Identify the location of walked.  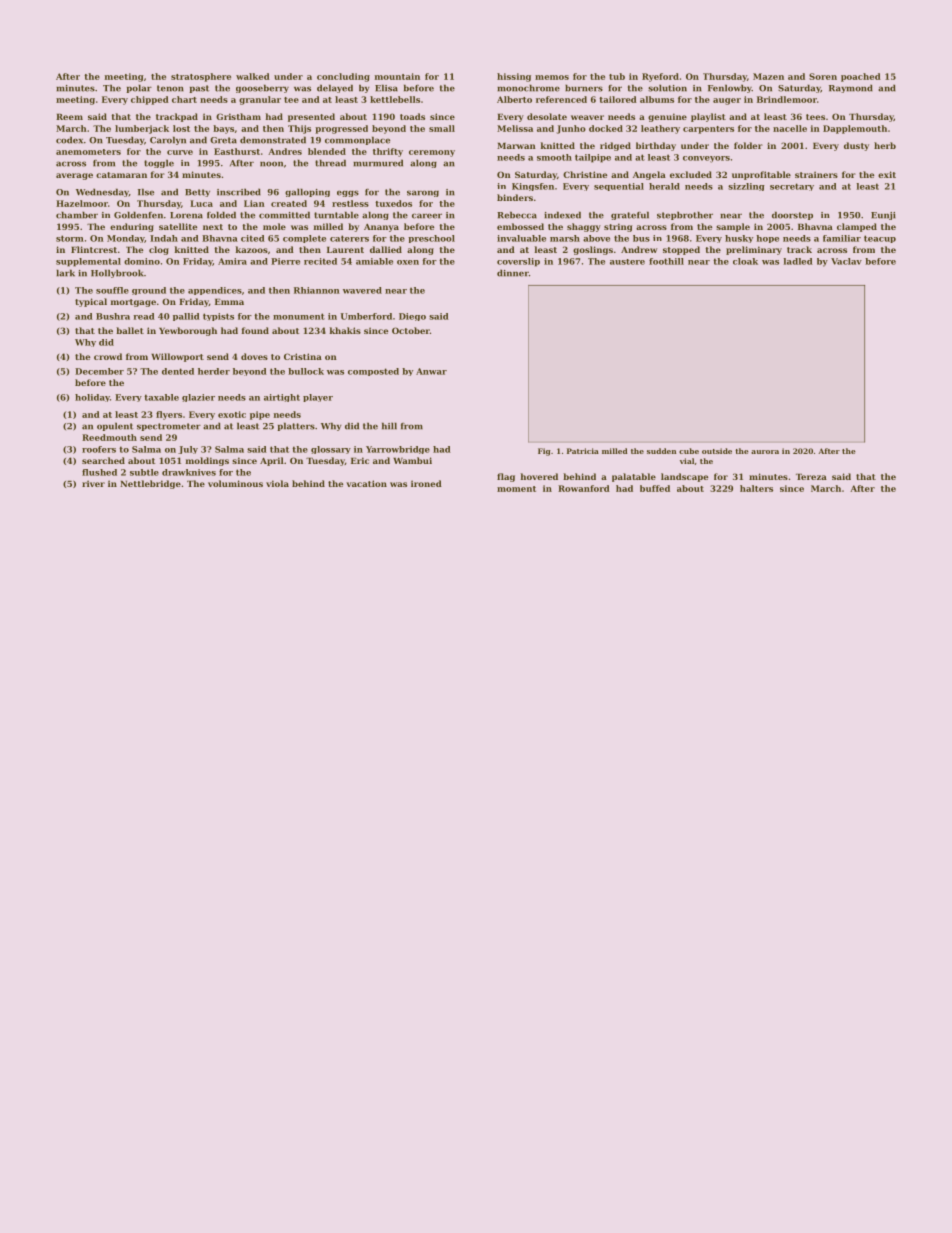
(253, 76).
